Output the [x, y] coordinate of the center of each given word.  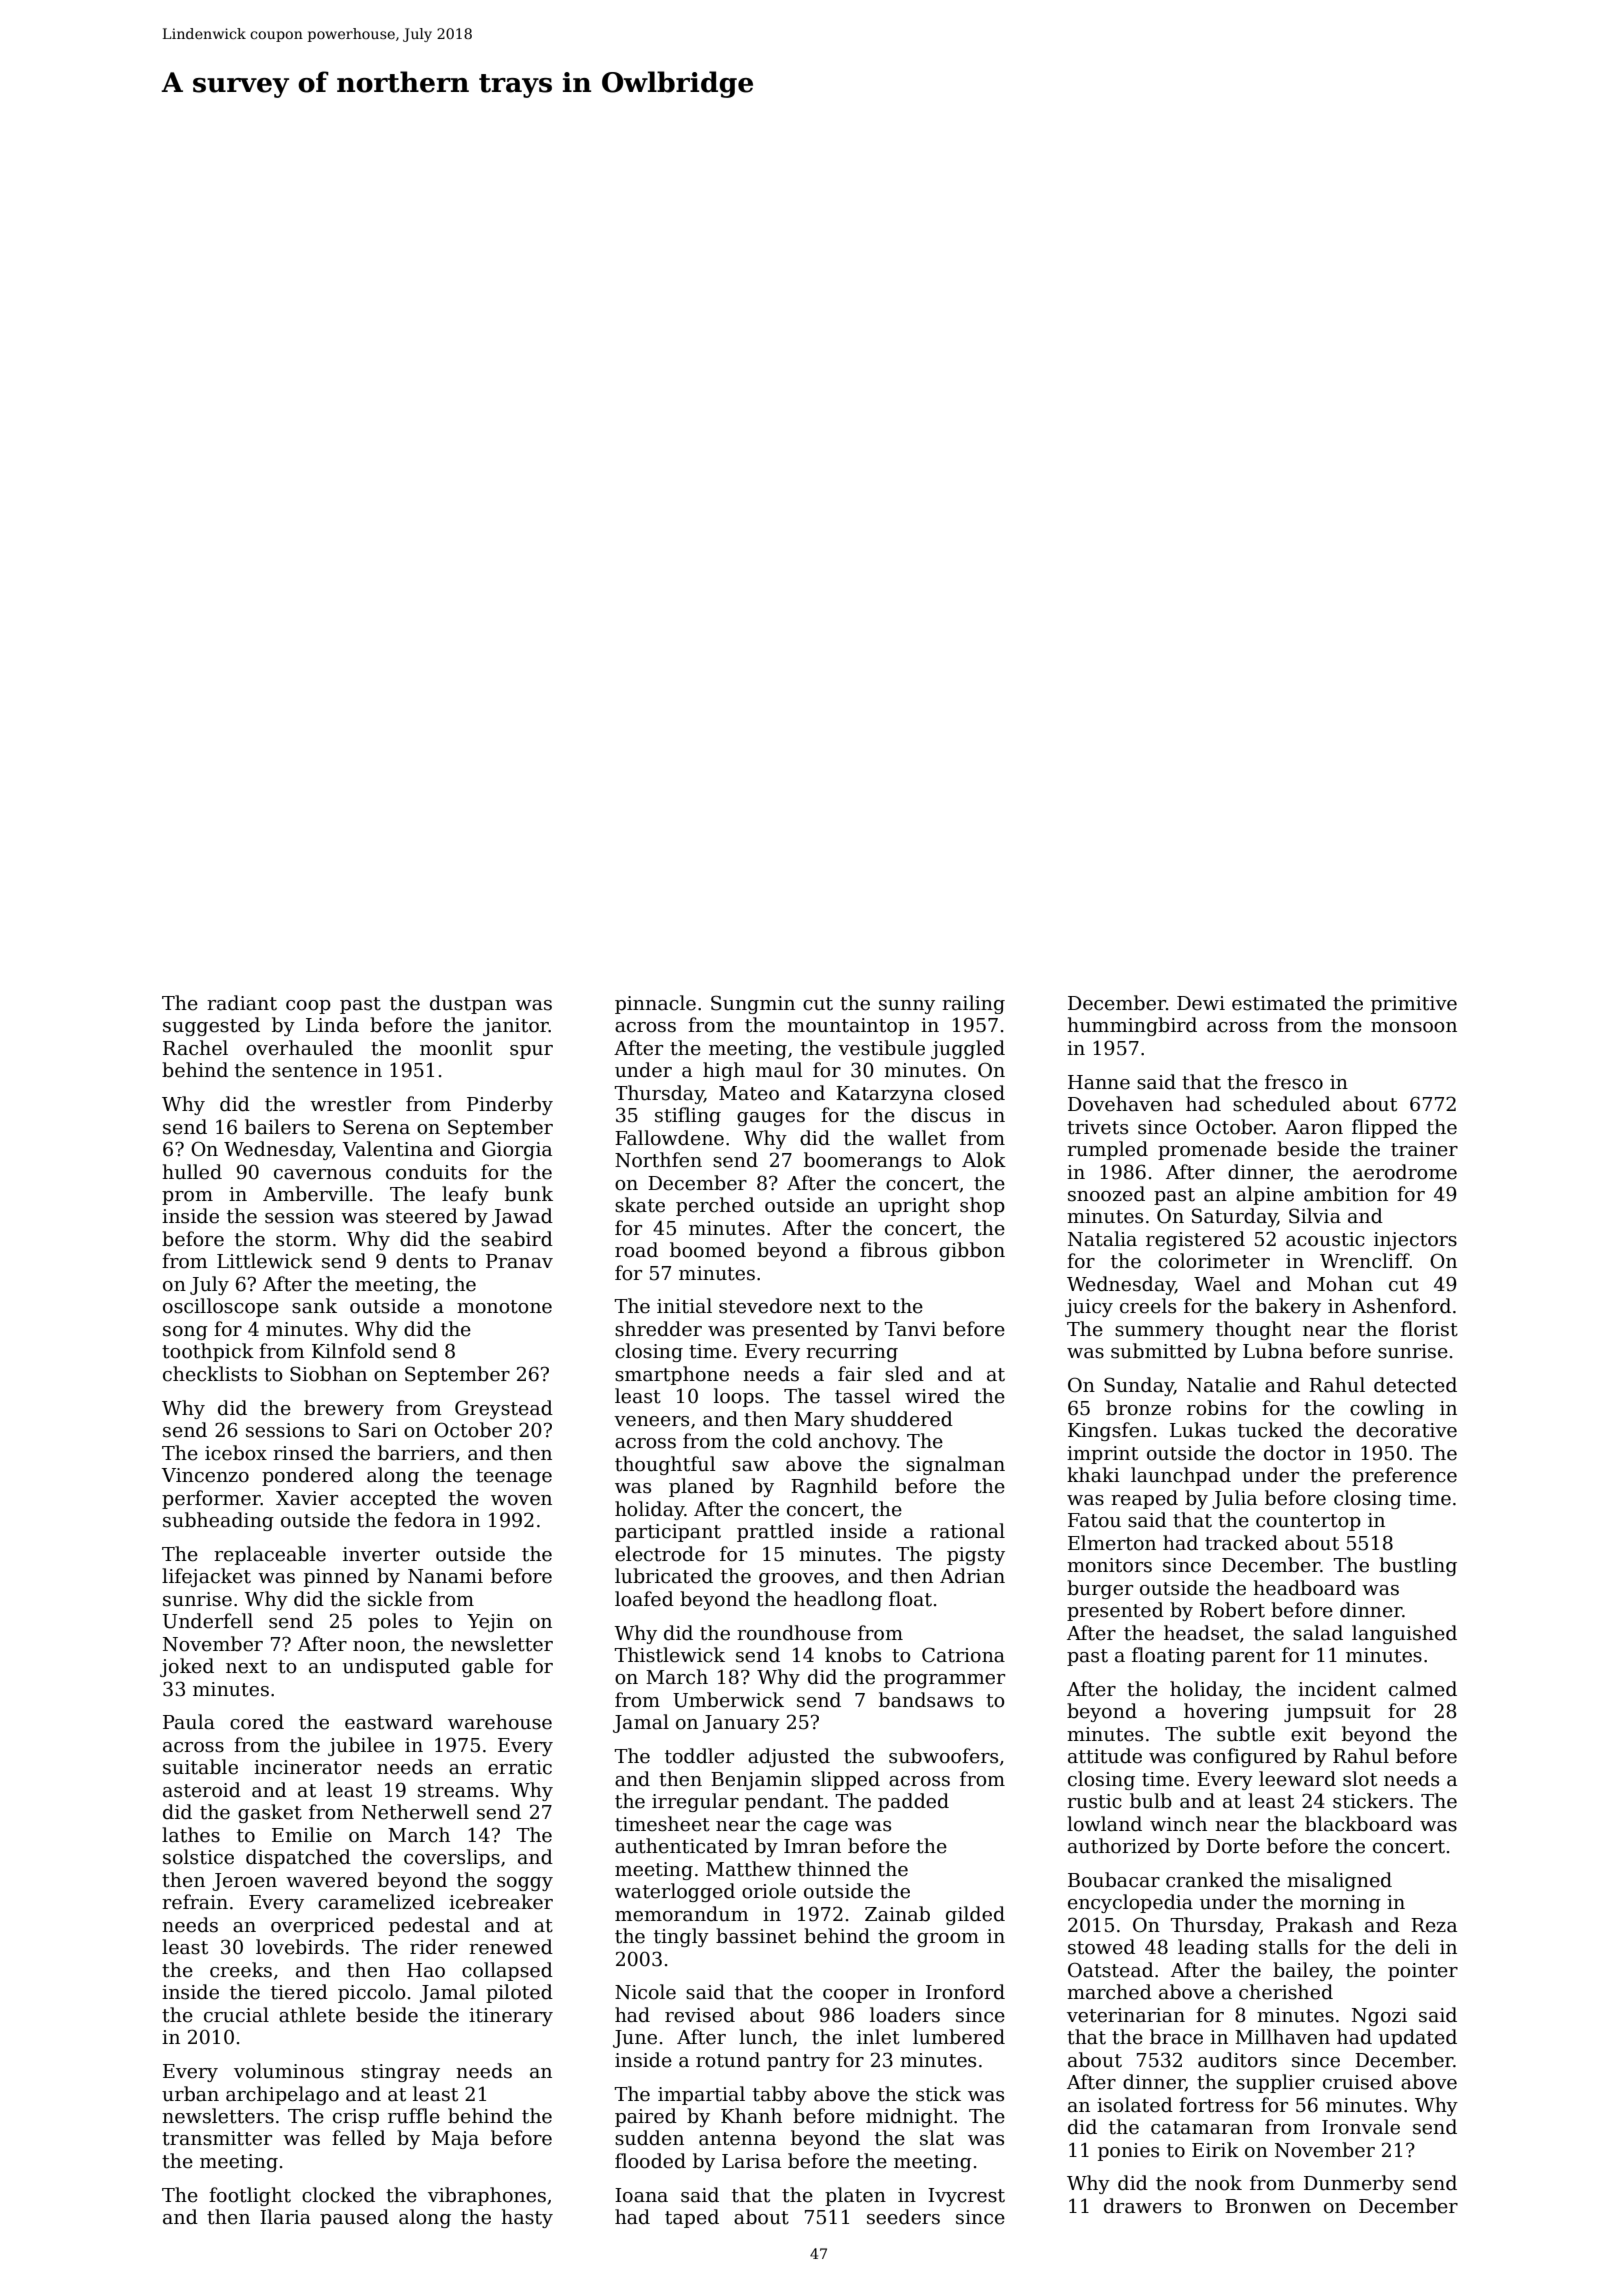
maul [779, 1070]
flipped [1385, 1128]
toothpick [208, 1352]
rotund [728, 2060]
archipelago [282, 2095]
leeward [1297, 1779]
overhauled [299, 1048]
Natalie [1221, 1385]
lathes [191, 1835]
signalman [955, 1465]
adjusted [789, 1757]
